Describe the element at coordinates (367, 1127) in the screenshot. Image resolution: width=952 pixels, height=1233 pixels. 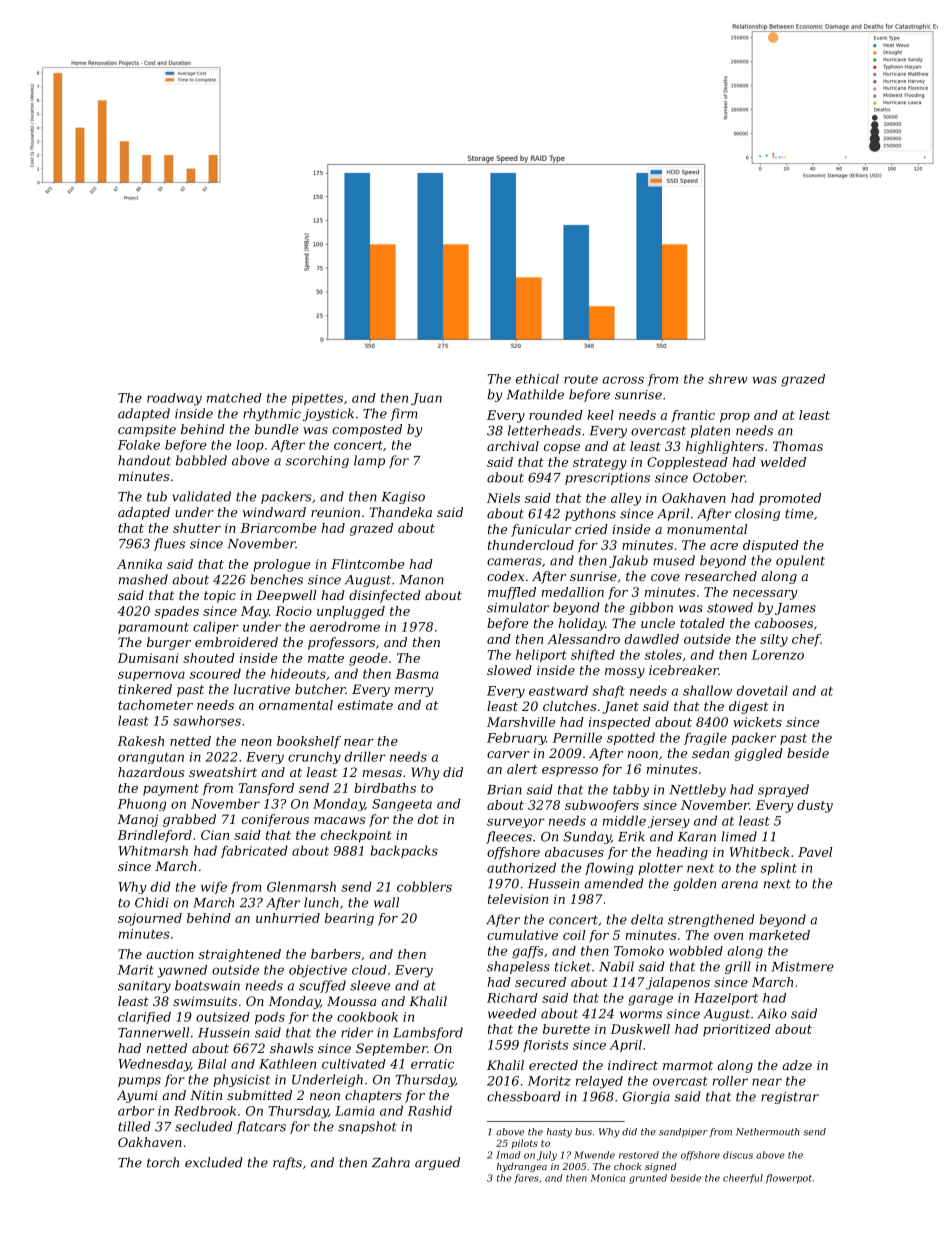
I see `snapshot` at that location.
